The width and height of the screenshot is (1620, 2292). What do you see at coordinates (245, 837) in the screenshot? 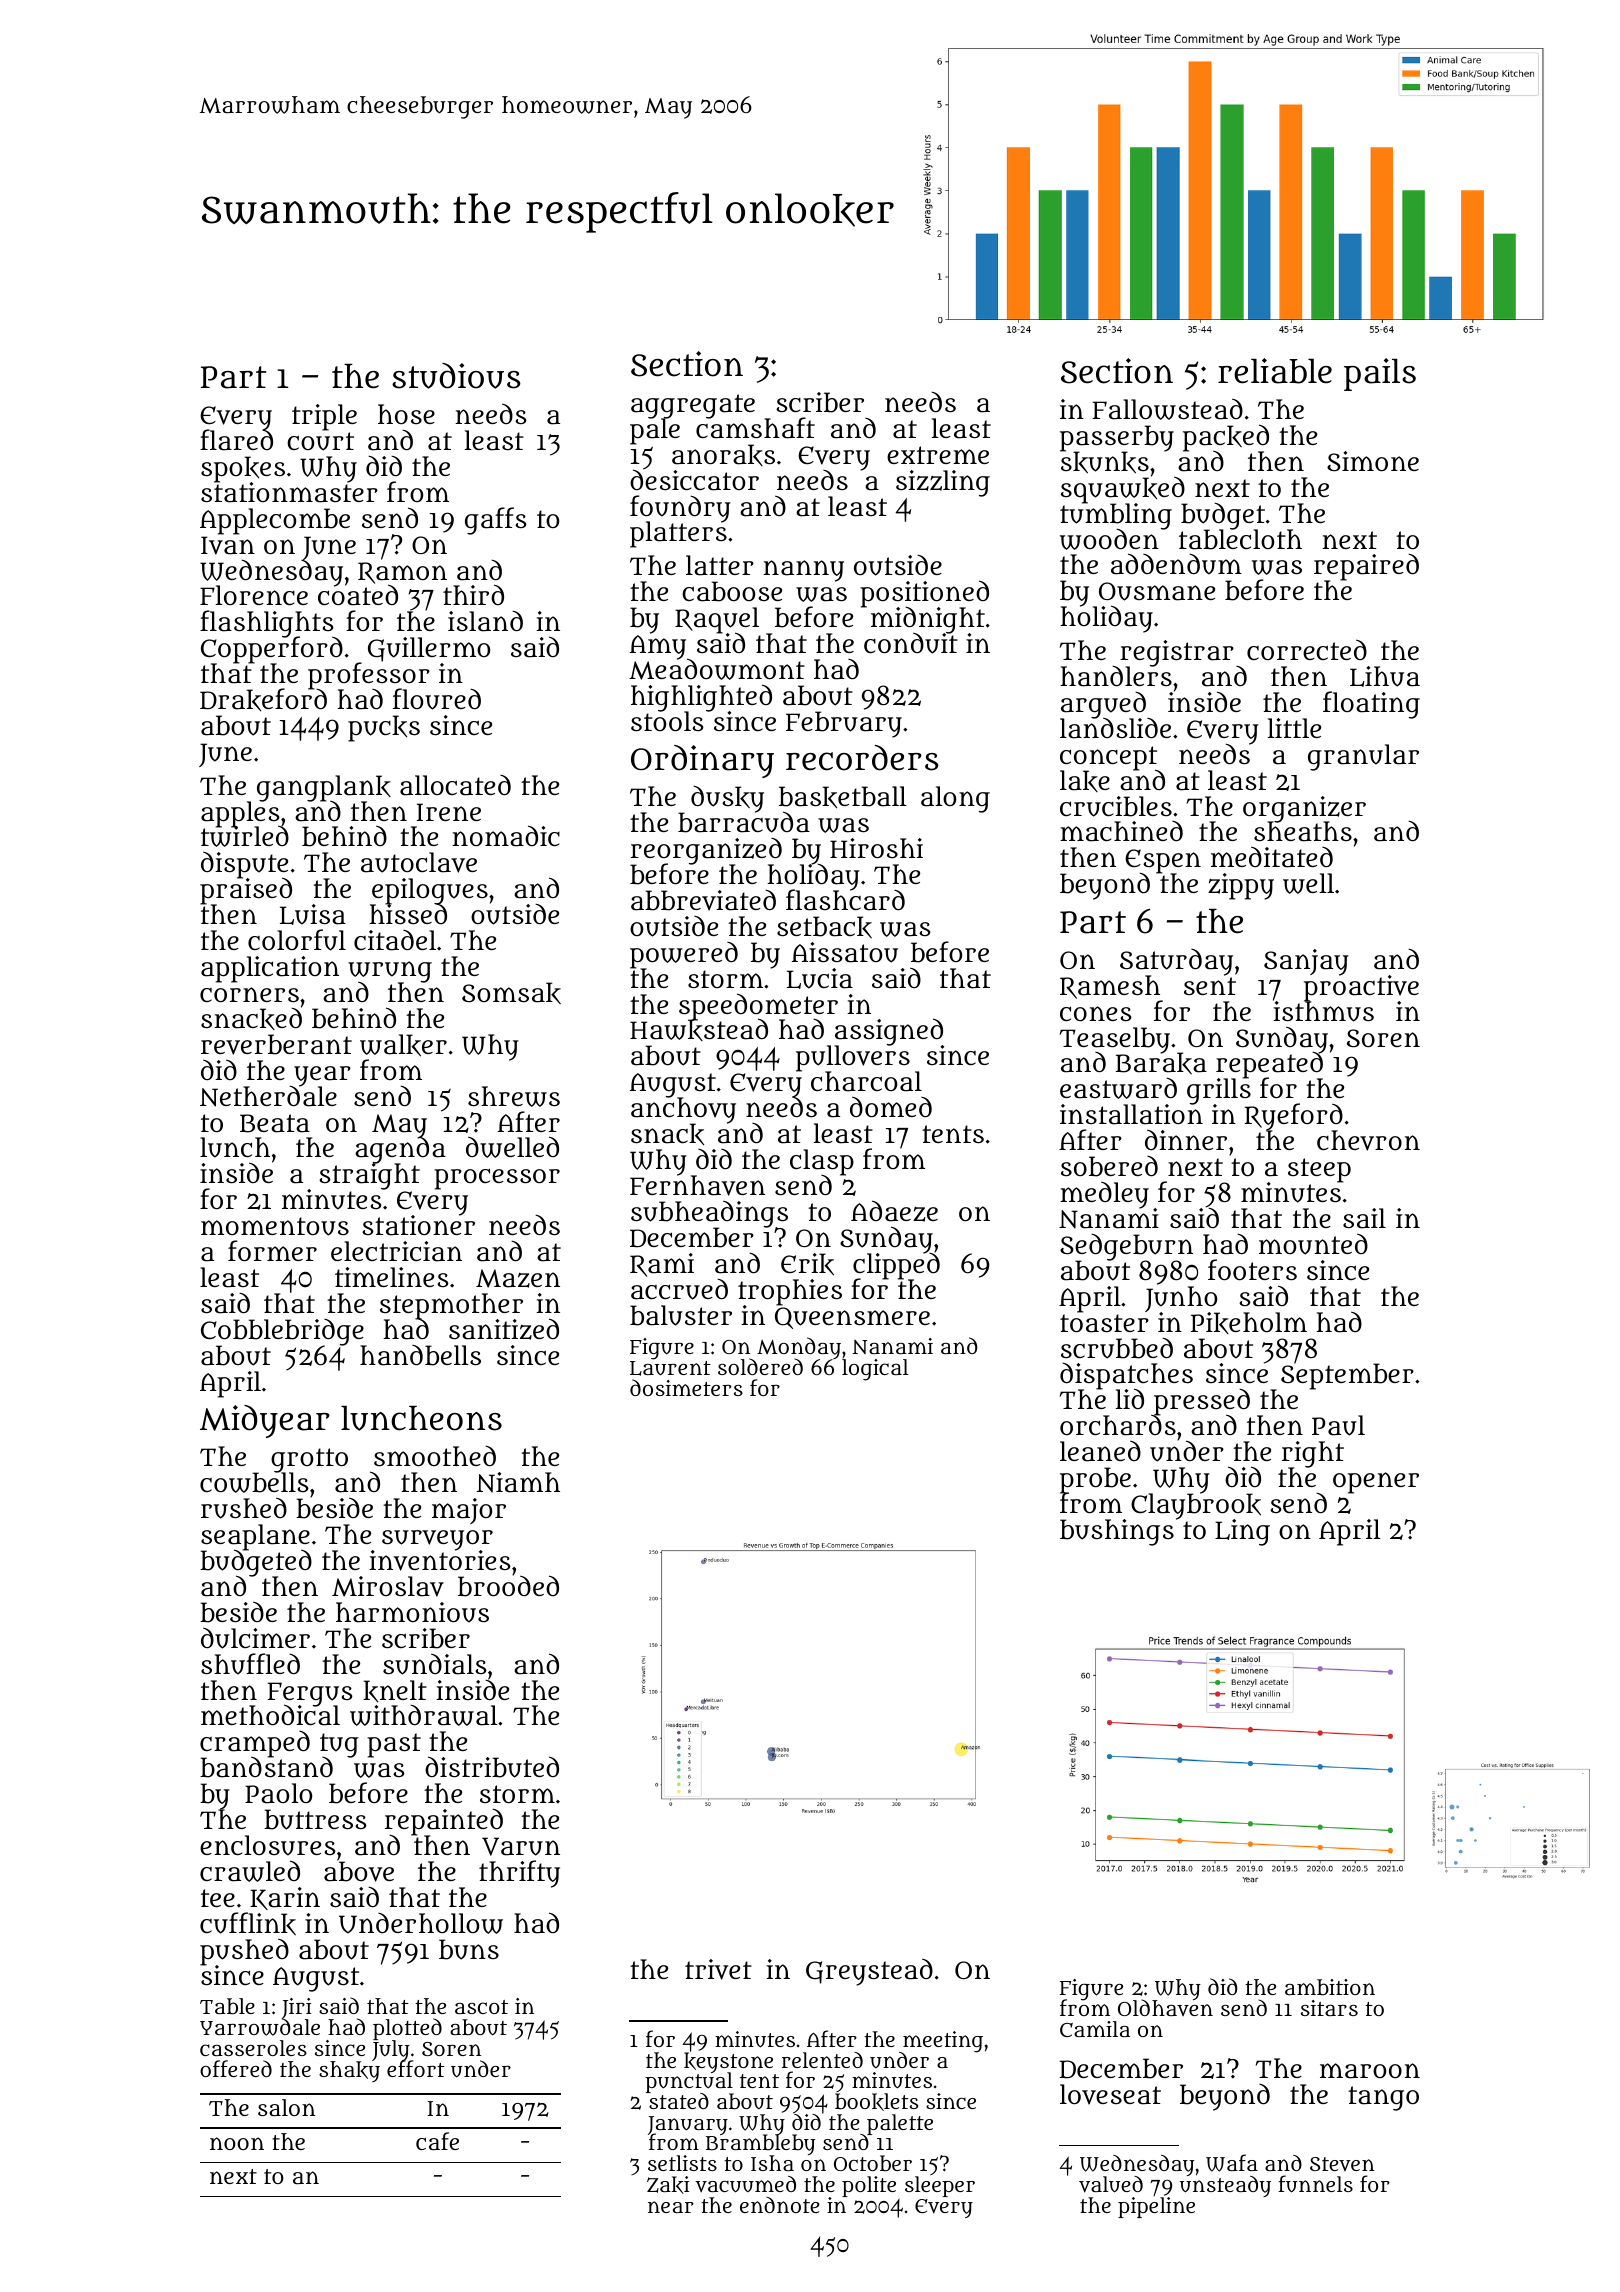
I see `twirled` at bounding box center [245, 837].
